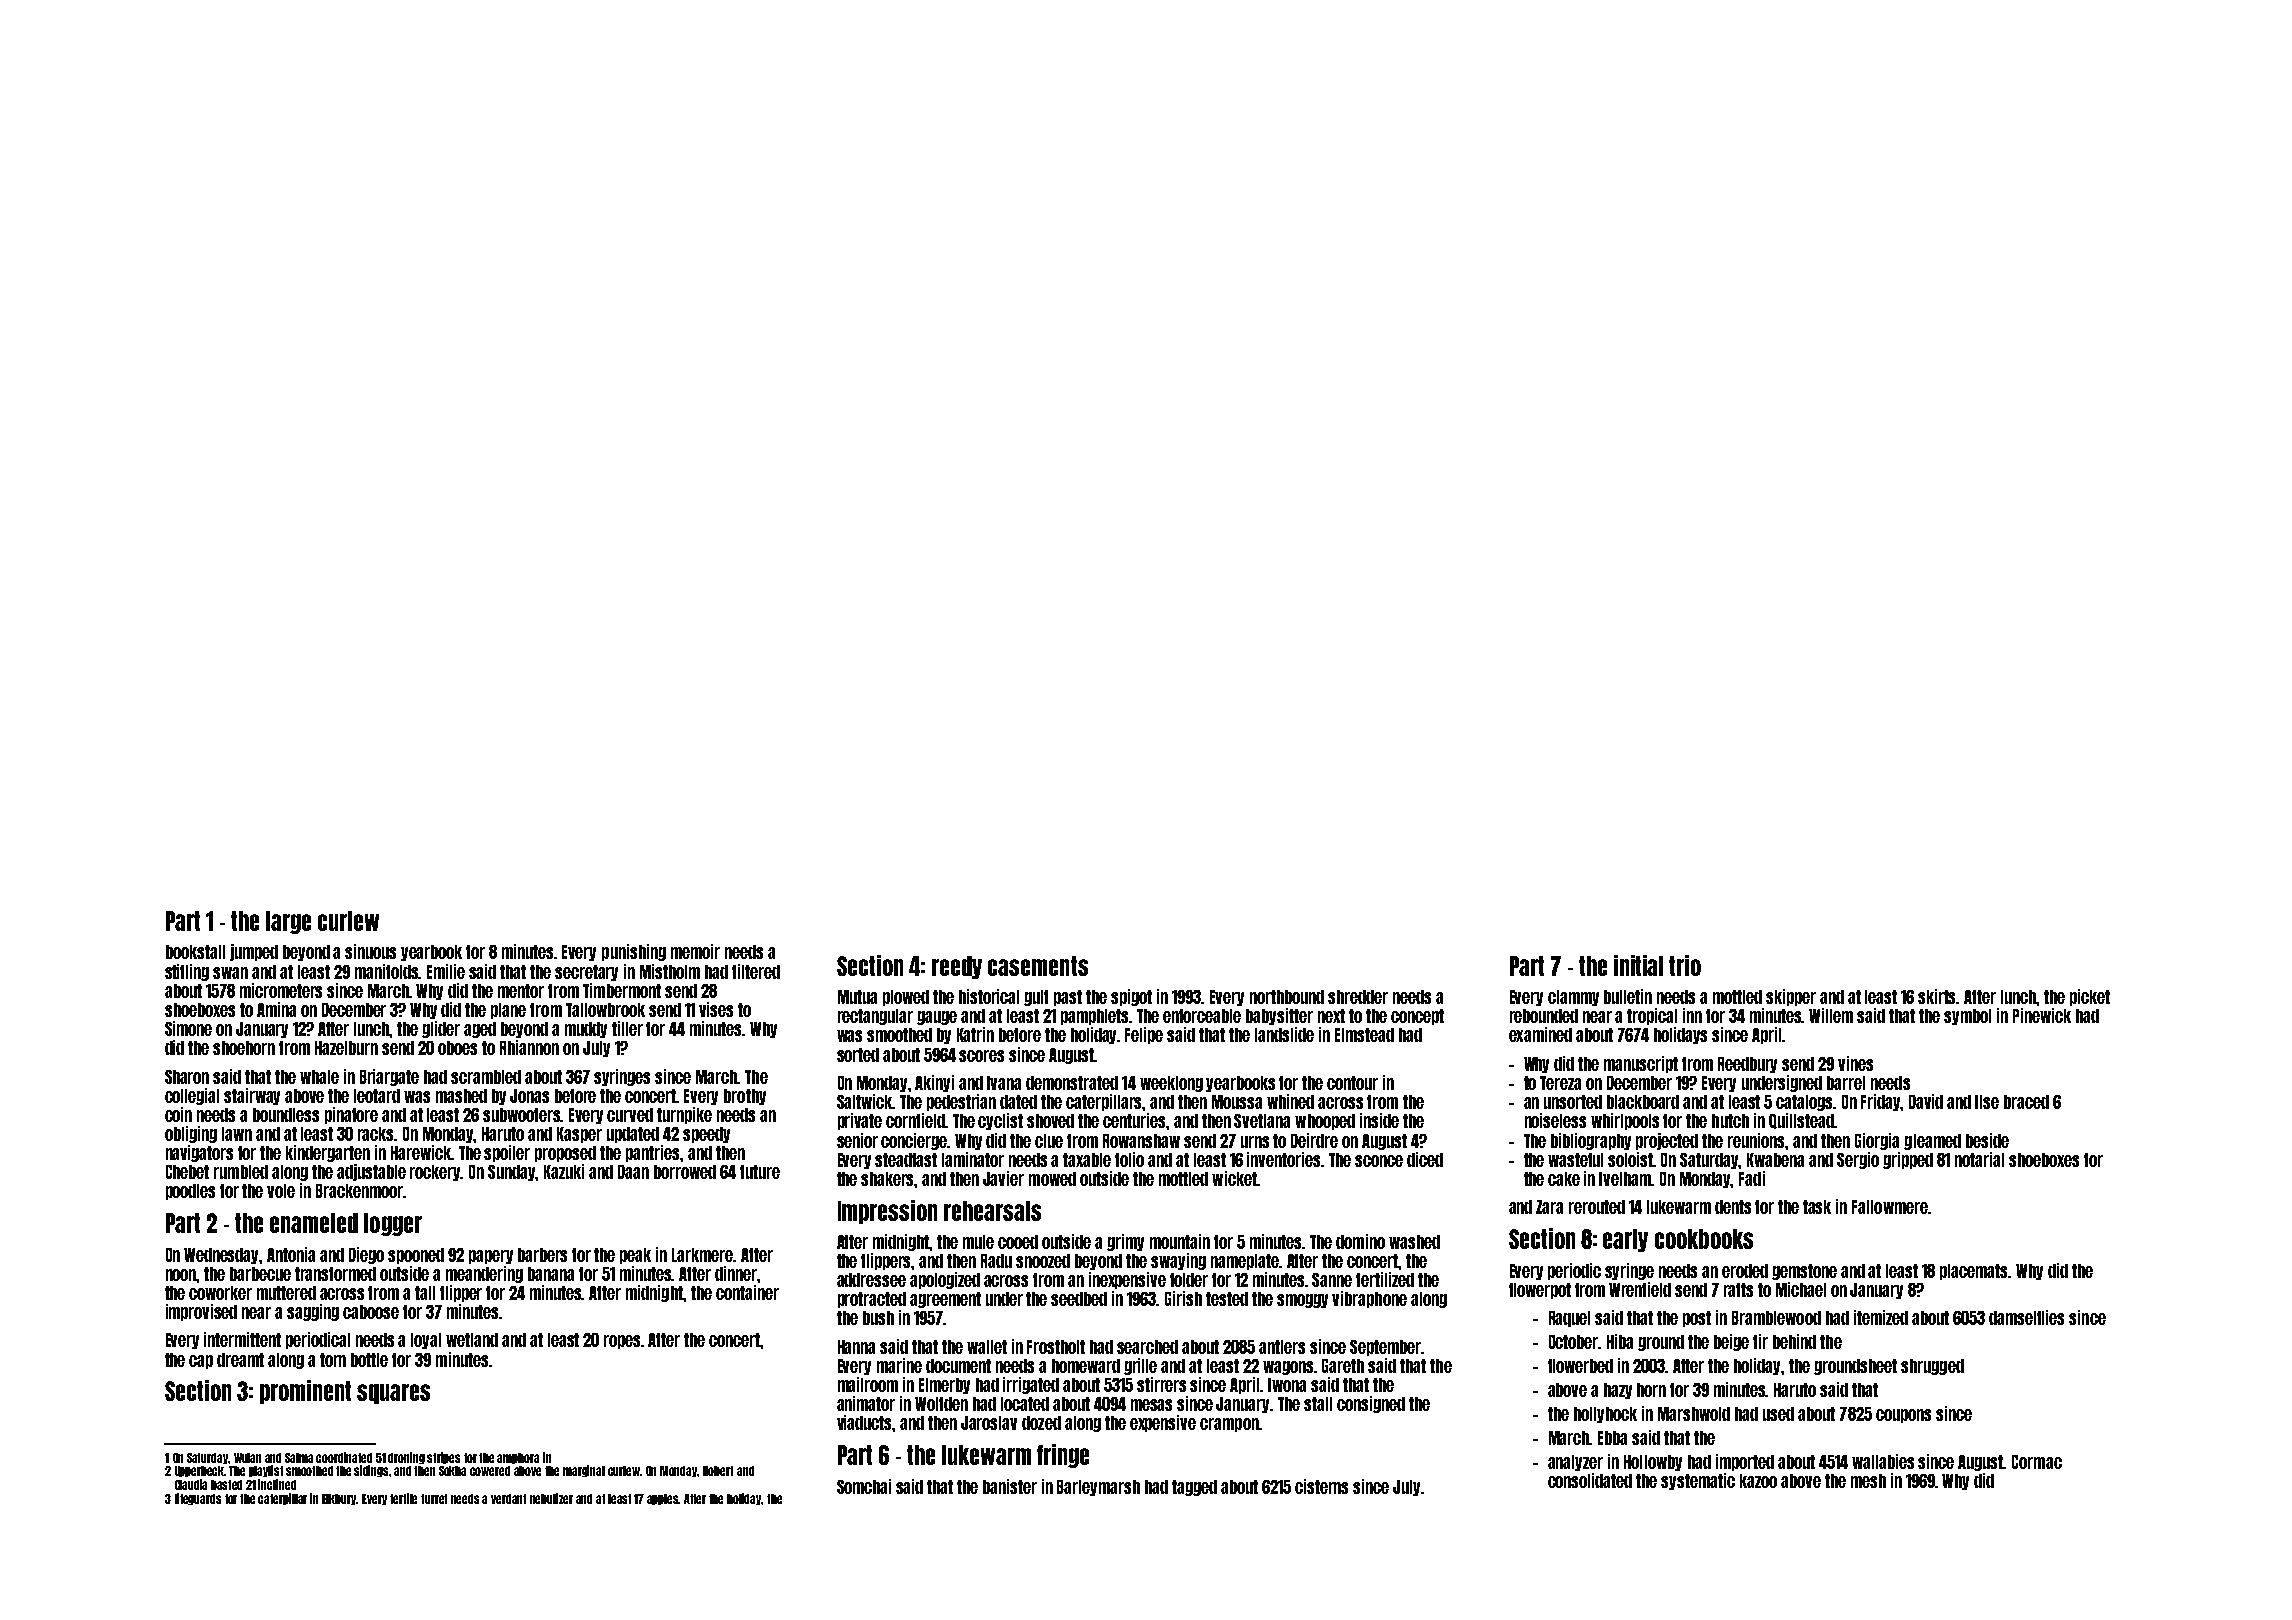 The width and height of the screenshot is (2292, 1620). Describe the element at coordinates (1003, 1178) in the screenshot. I see `Javier` at that location.
